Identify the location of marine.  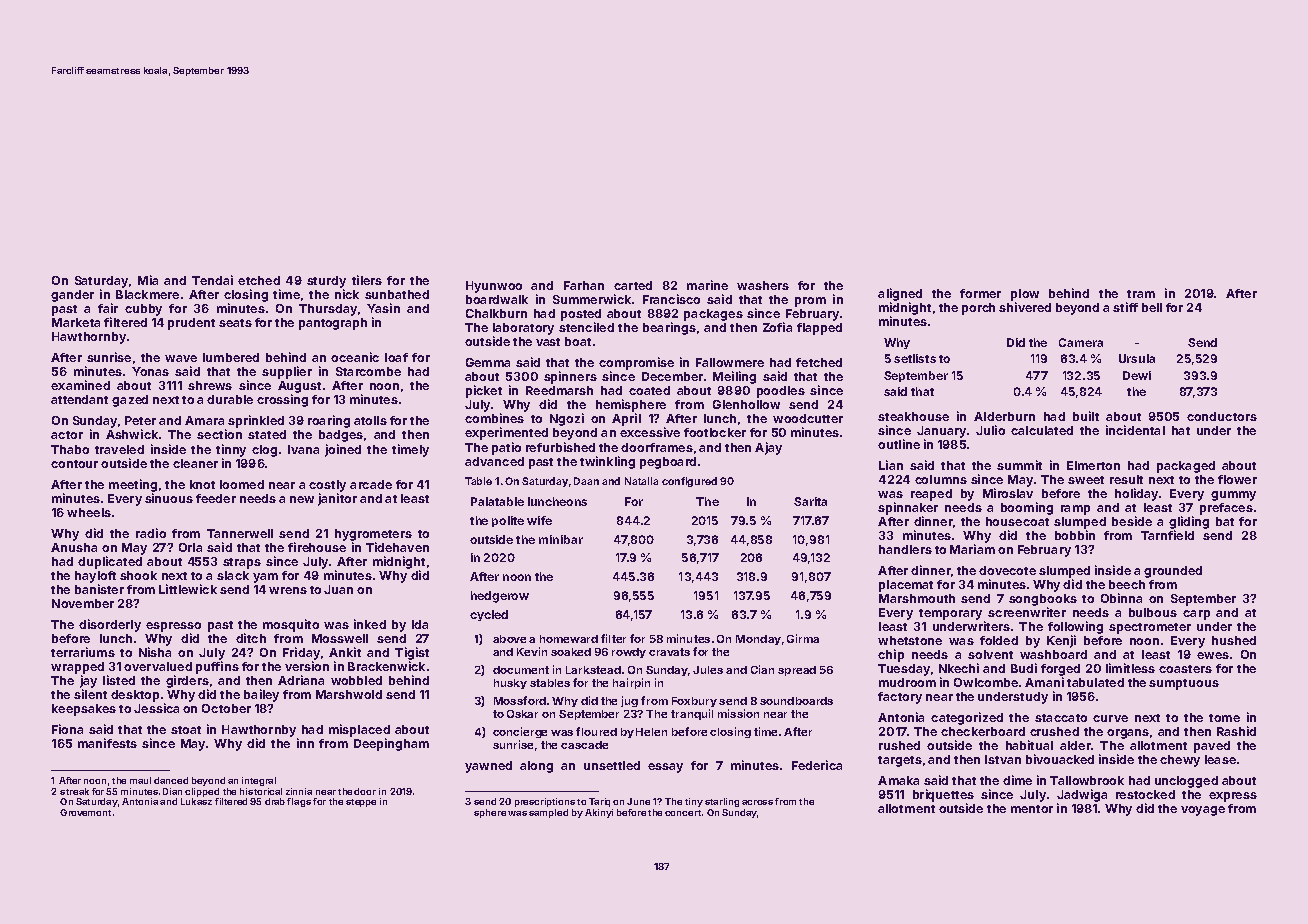
(707, 285).
